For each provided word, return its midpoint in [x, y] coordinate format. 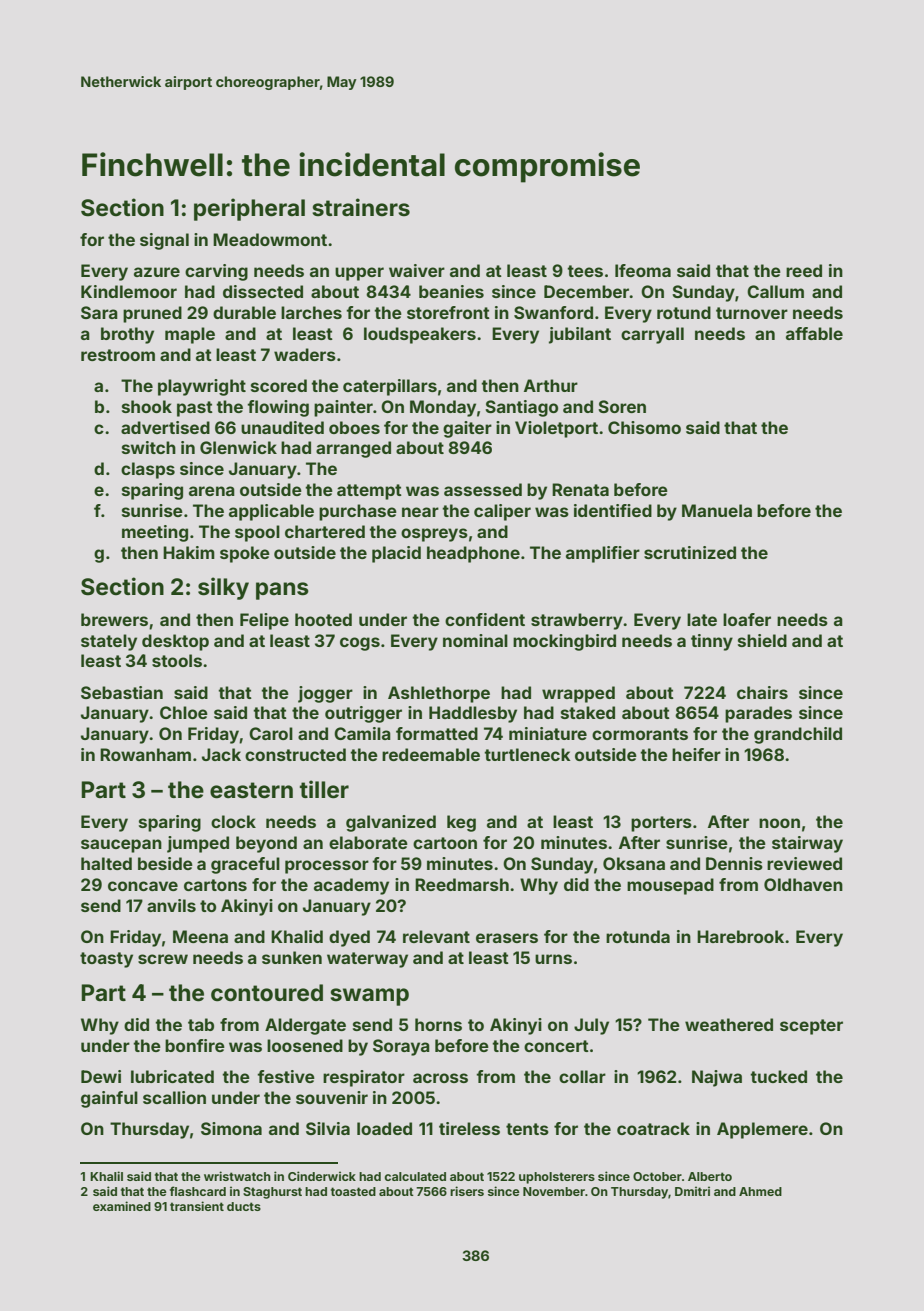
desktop [175, 642]
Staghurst [272, 1193]
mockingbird [564, 642]
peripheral [249, 209]
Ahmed [760, 1191]
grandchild [798, 735]
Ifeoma [643, 270]
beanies [451, 291]
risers [467, 1191]
